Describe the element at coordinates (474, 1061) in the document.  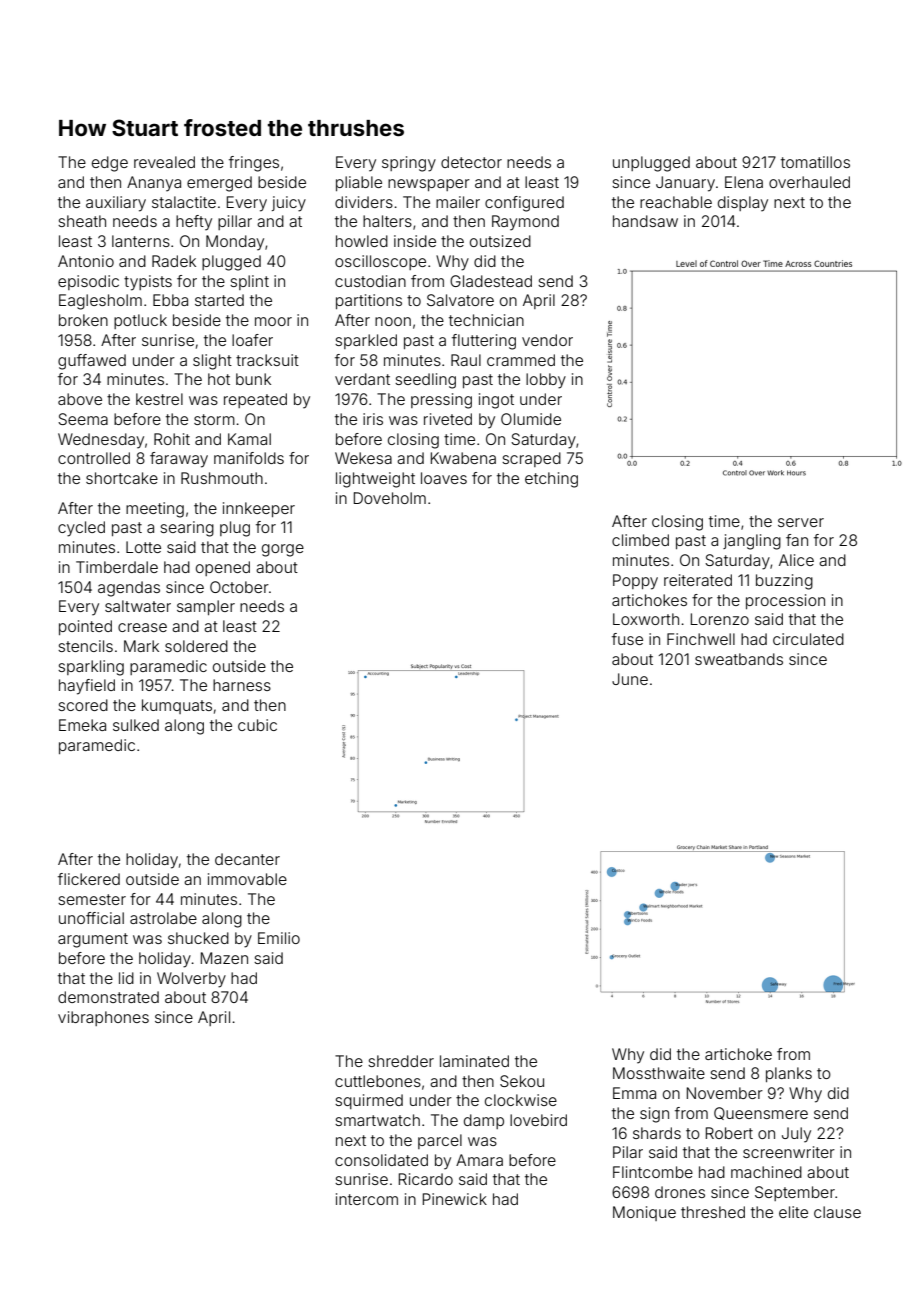
I see `laminated` at that location.
